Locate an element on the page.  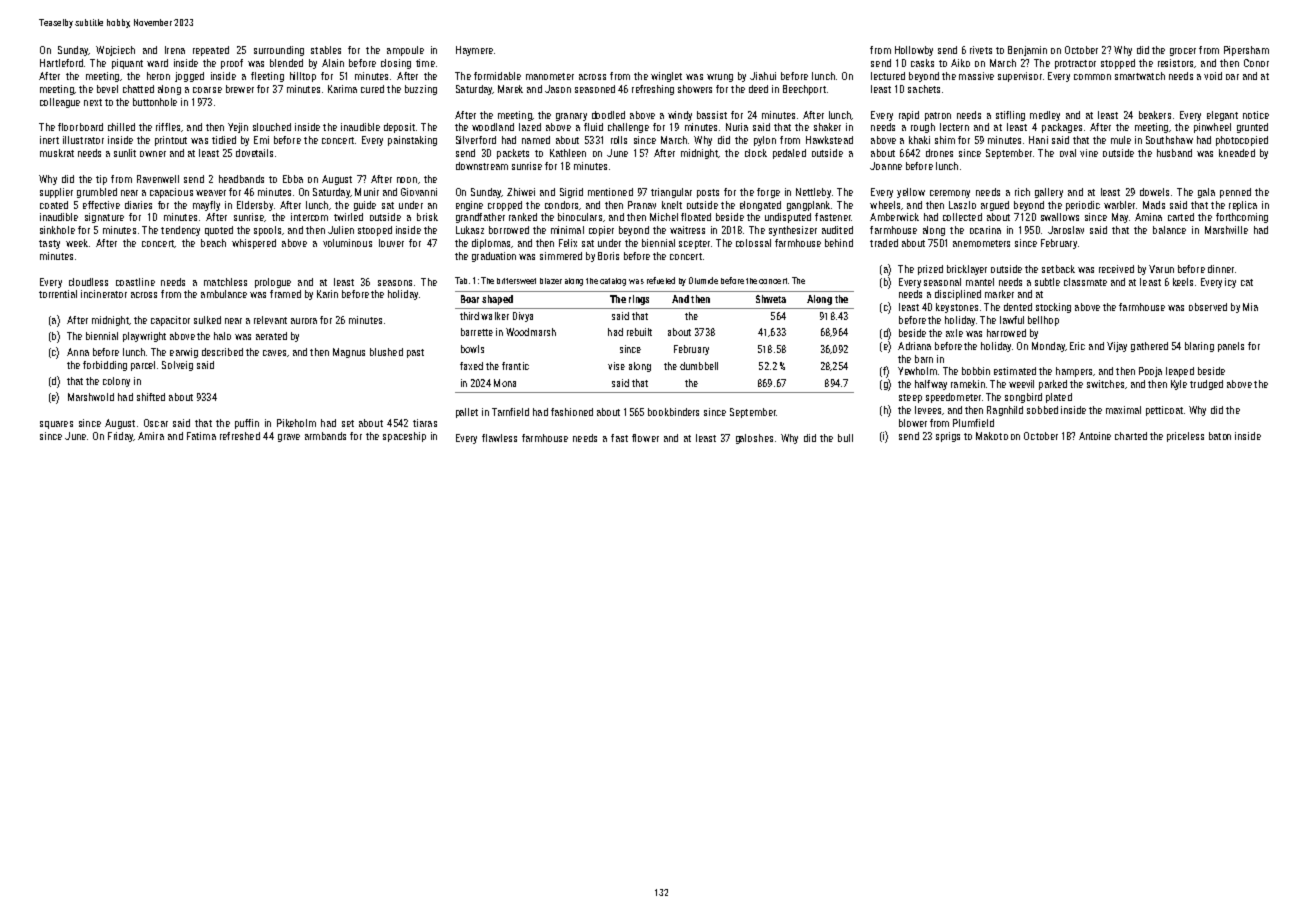
stocking is located at coordinates (1053, 308).
